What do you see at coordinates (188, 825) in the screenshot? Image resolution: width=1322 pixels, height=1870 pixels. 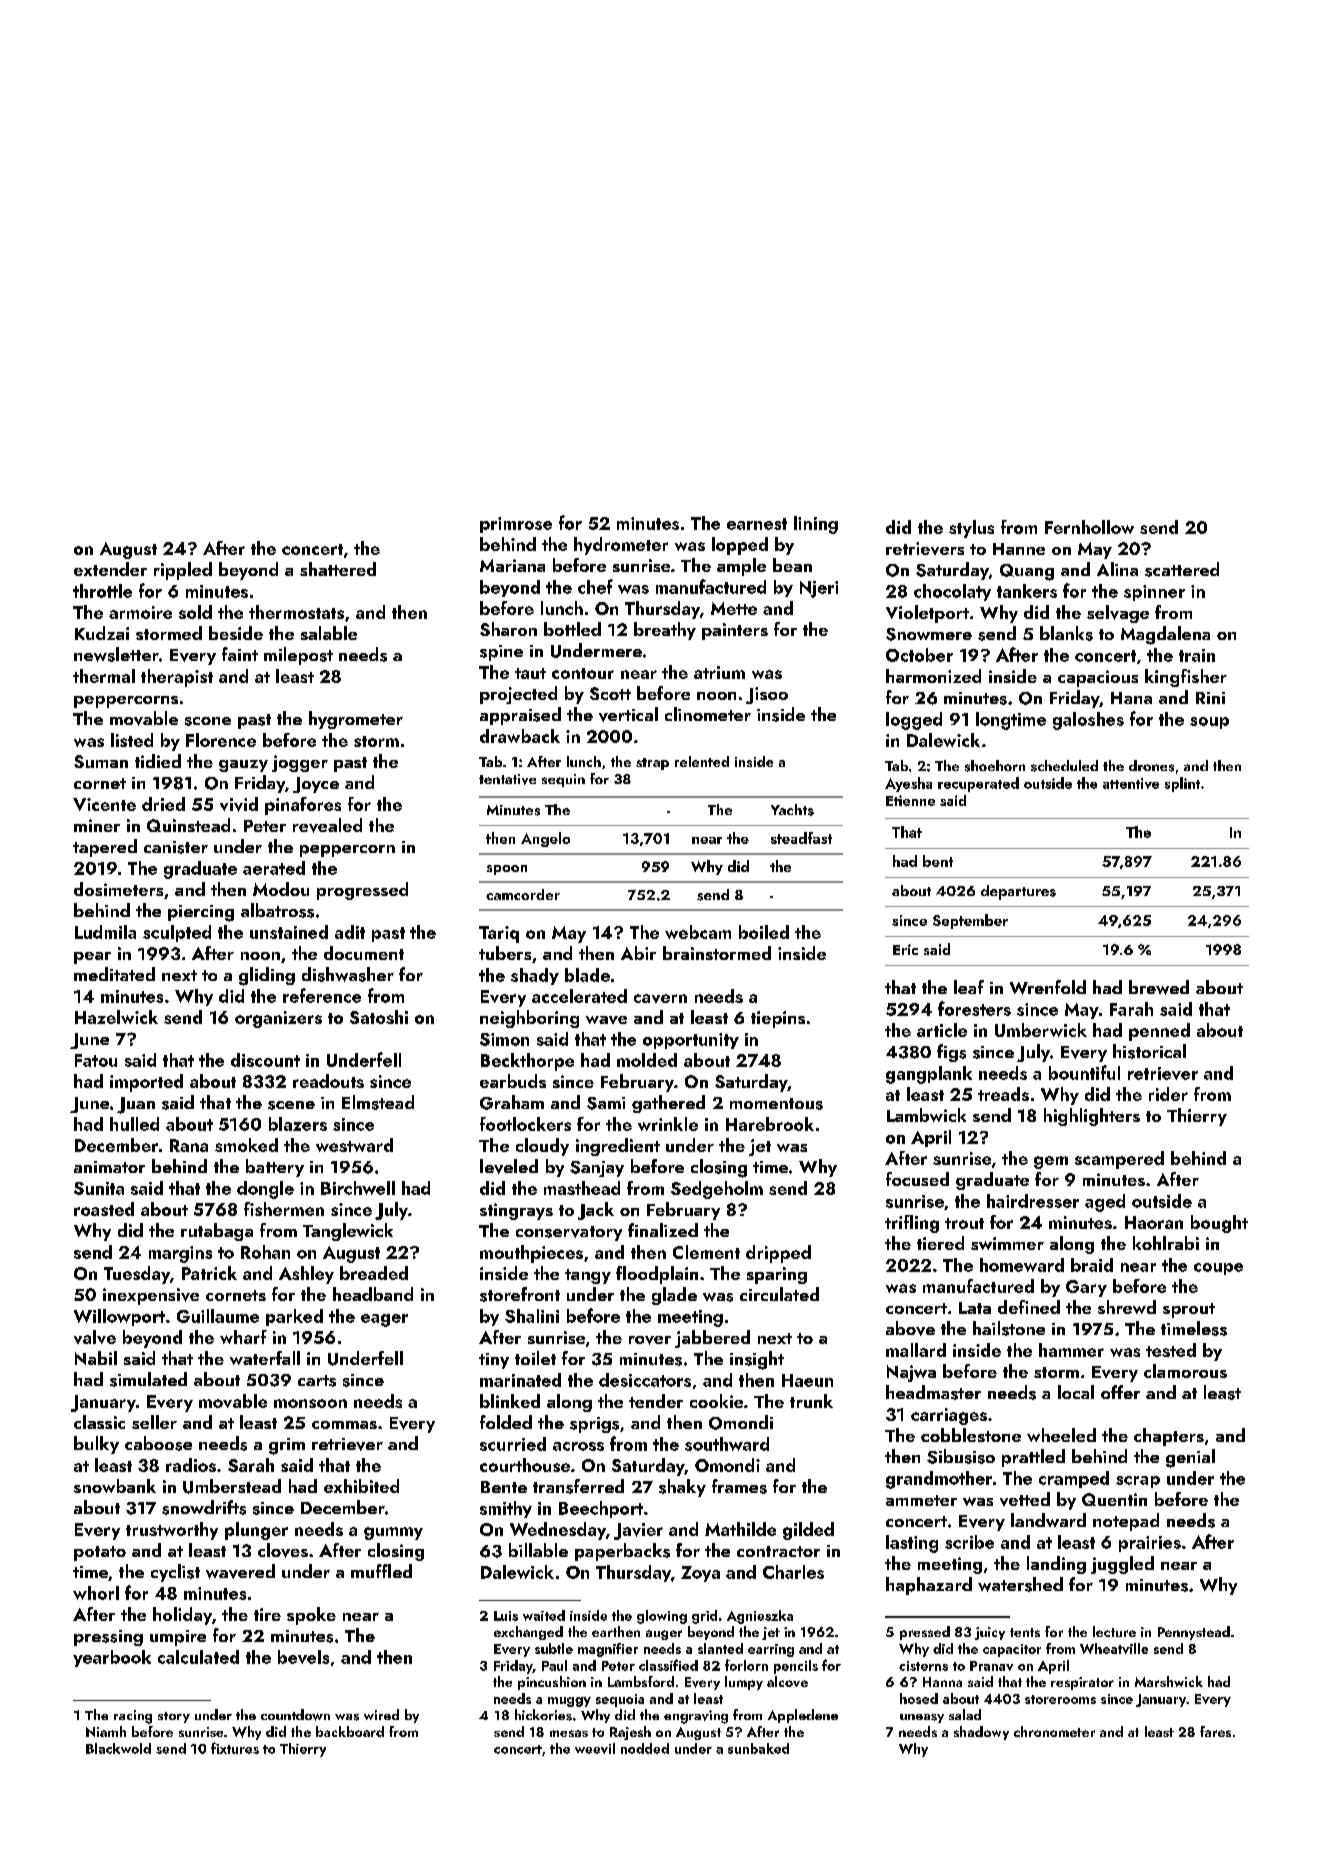 I see `Quinstead` at bounding box center [188, 825].
